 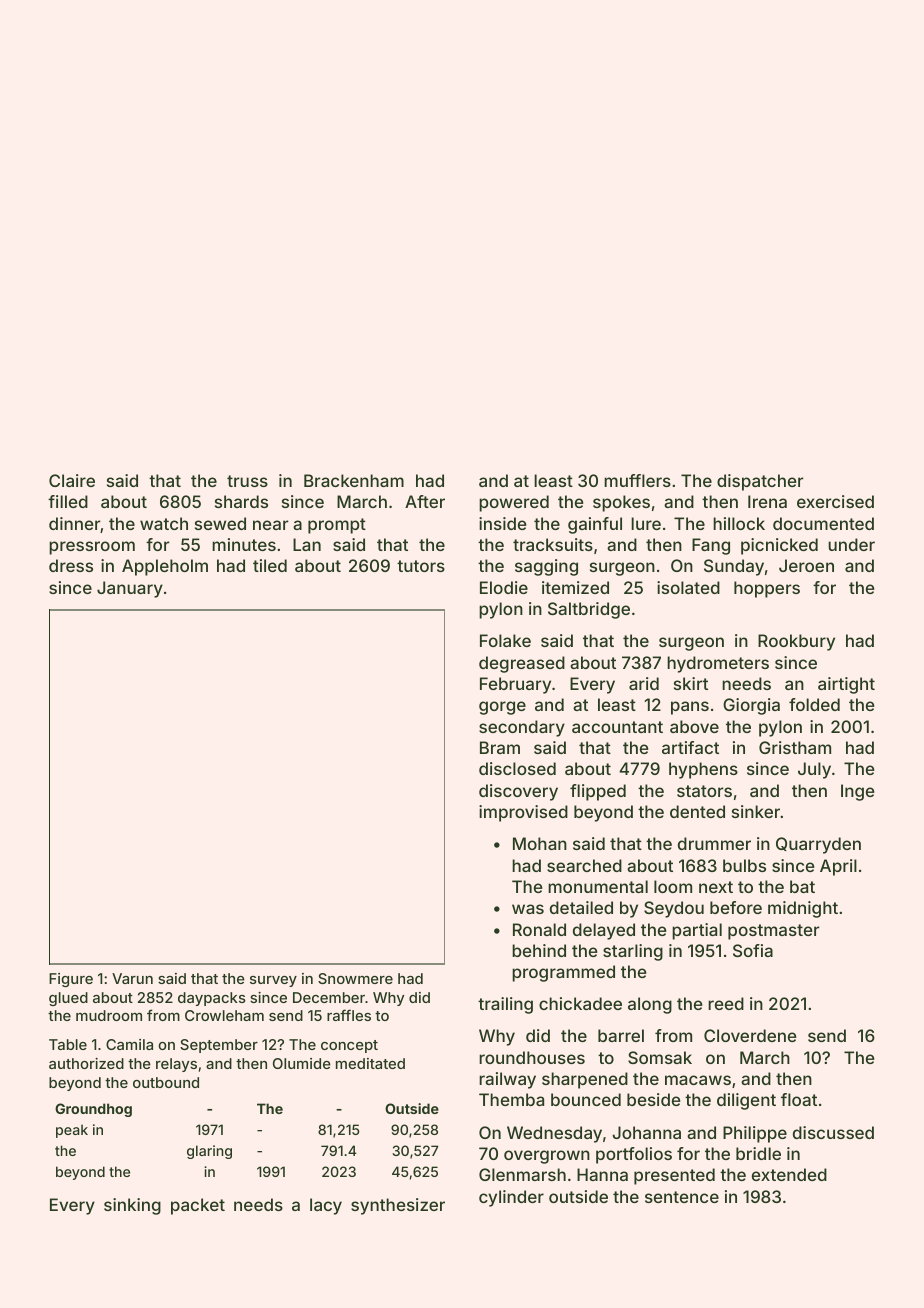 I want to click on glaring, so click(x=209, y=1152).
